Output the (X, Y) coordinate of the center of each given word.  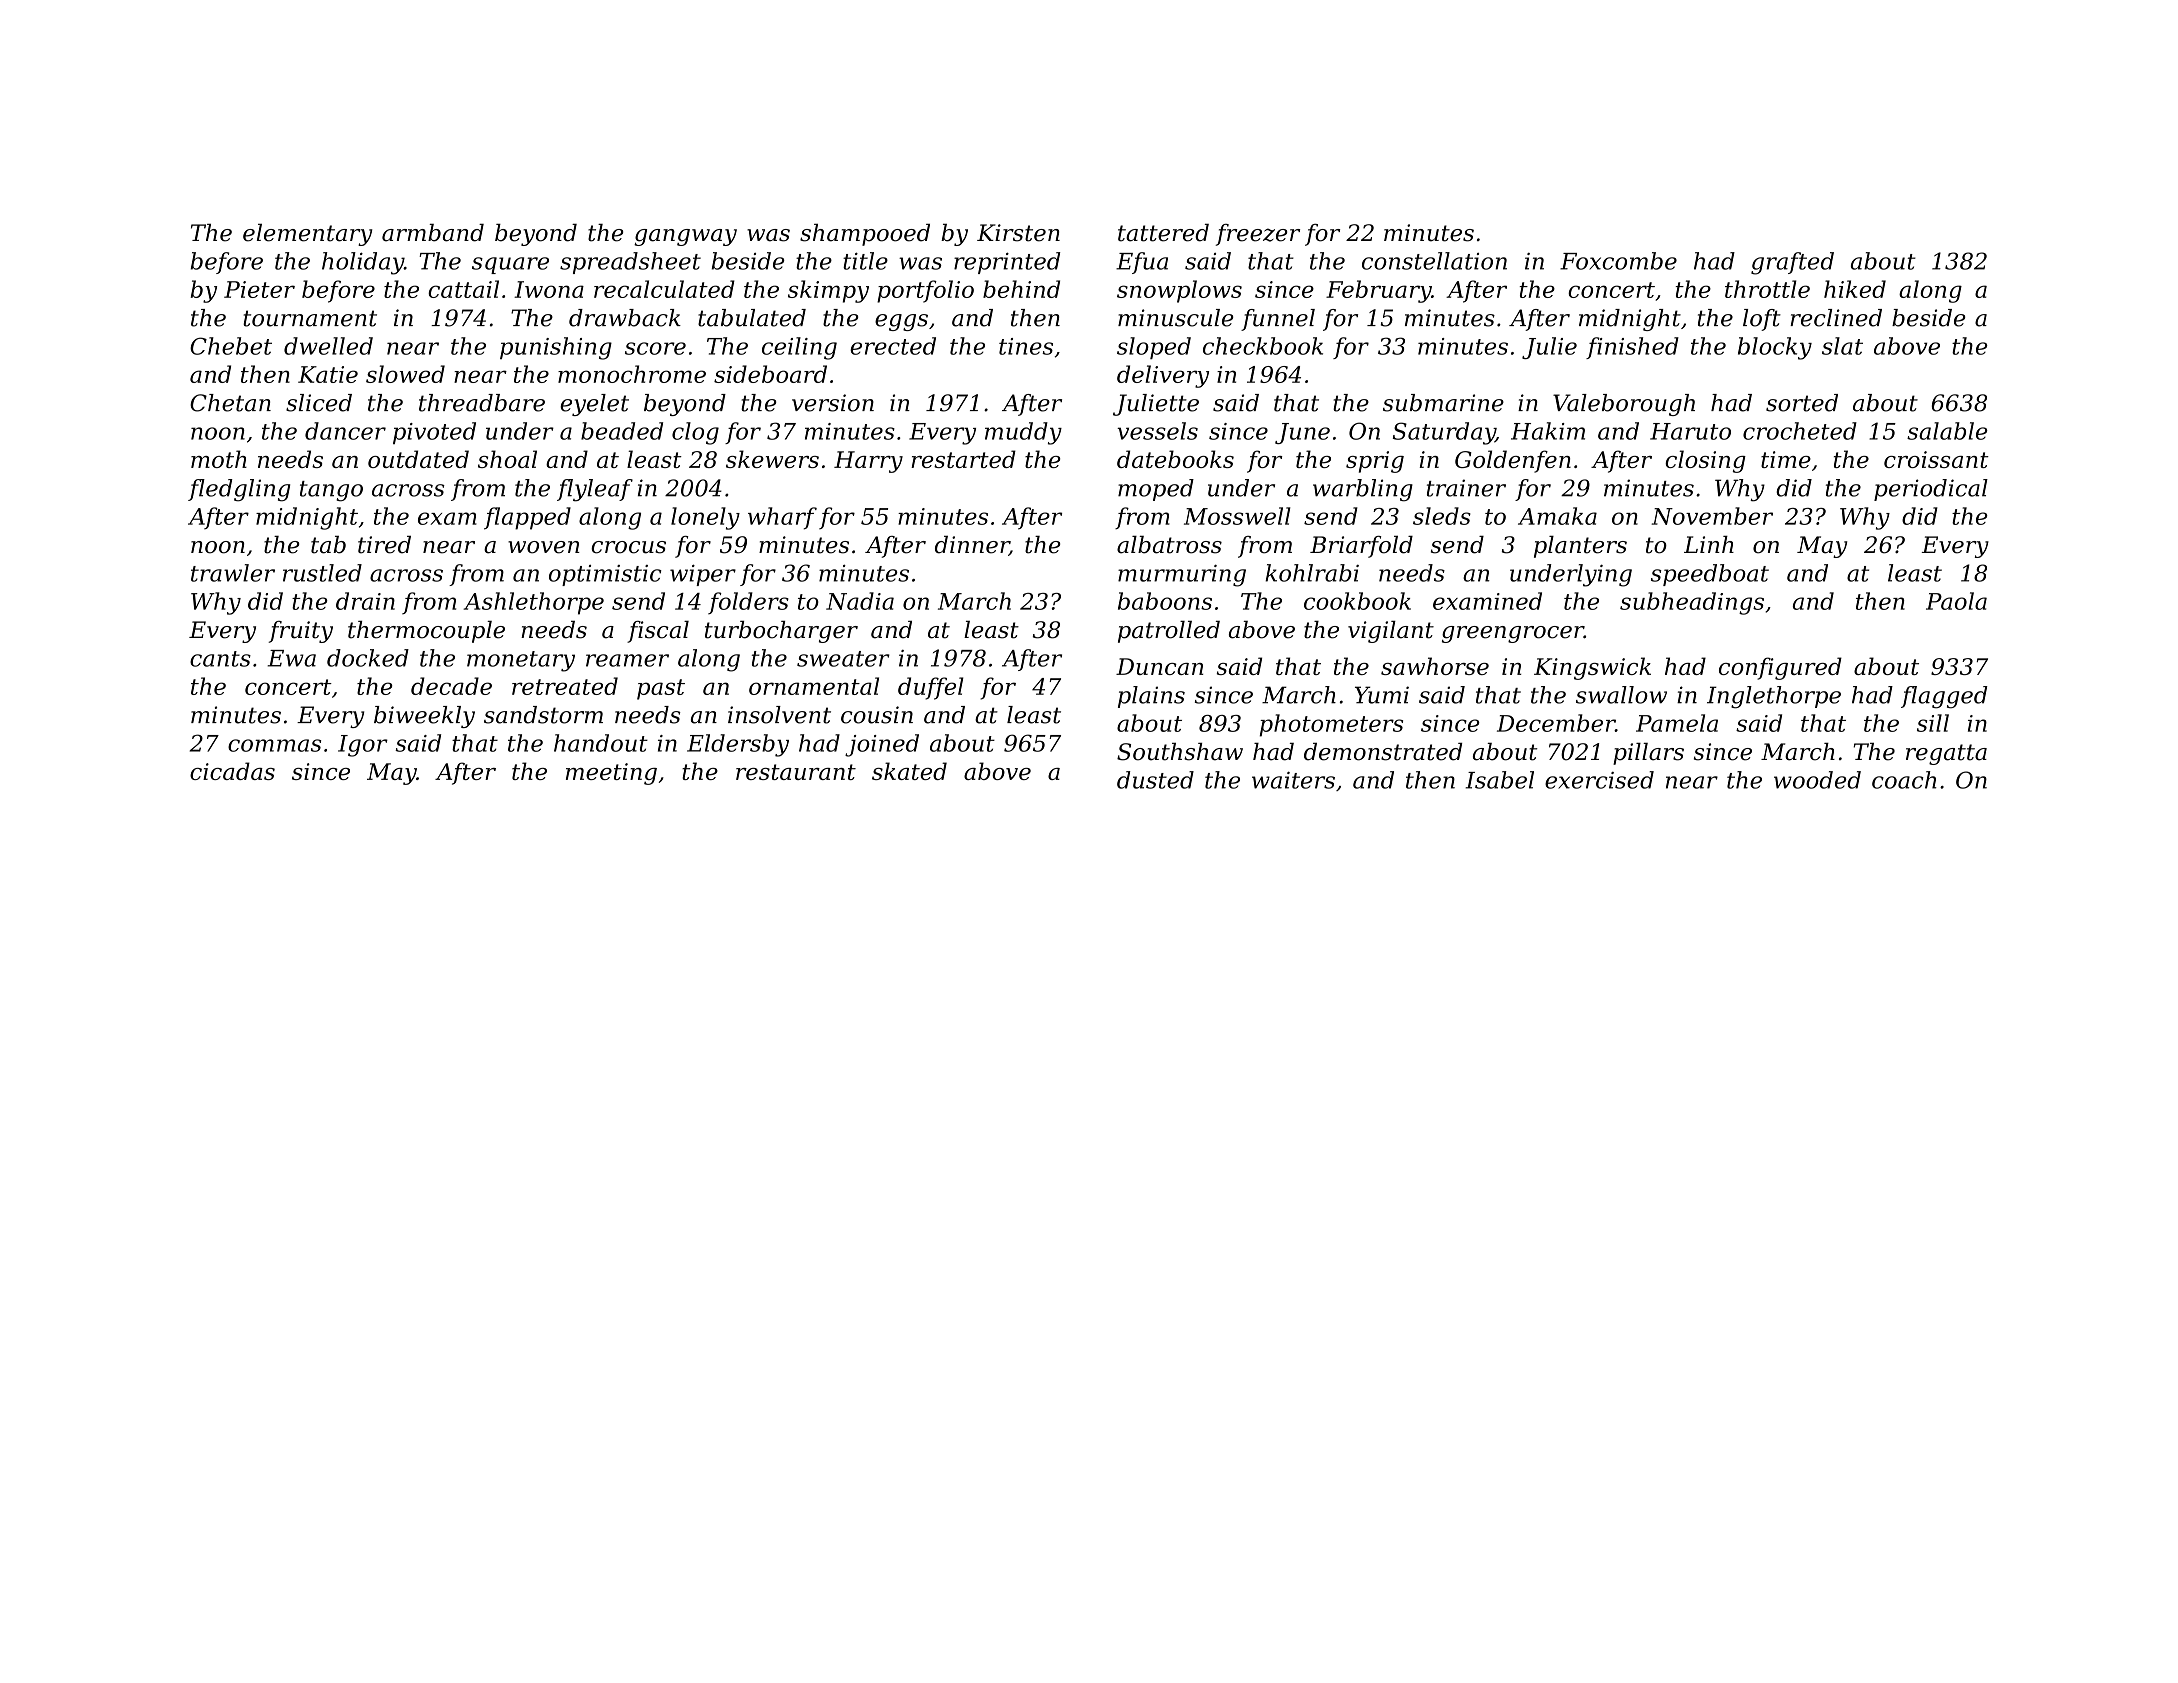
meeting (611, 774)
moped (1156, 490)
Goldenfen (1513, 461)
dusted (1155, 780)
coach (1904, 780)
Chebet (231, 346)
